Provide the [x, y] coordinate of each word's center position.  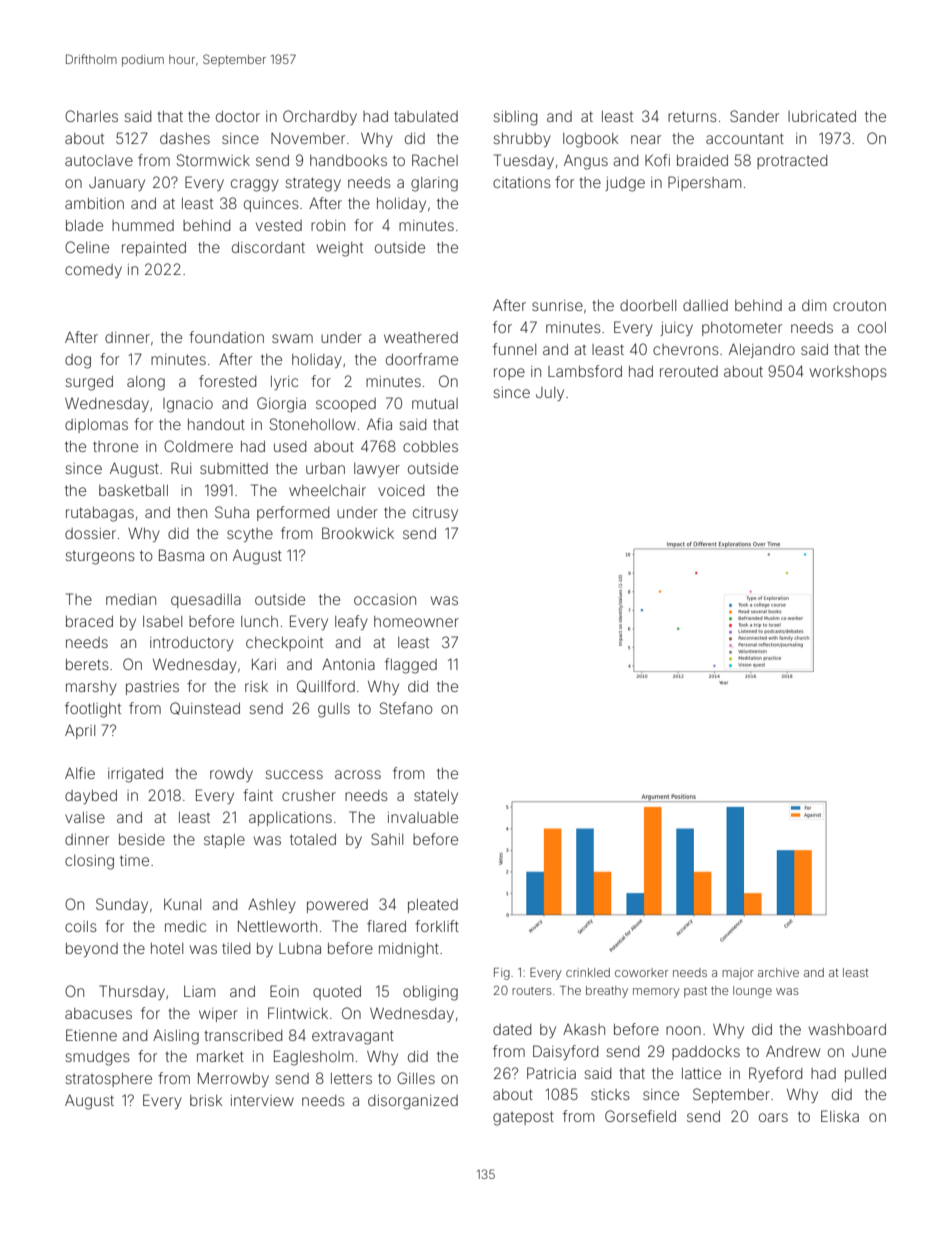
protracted [792, 162]
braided [702, 160]
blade [84, 225]
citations [522, 182]
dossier [90, 533]
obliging [430, 993]
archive [778, 972]
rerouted [689, 371]
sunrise [557, 305]
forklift [437, 926]
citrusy [435, 514]
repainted [154, 249]
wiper [218, 1015]
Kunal [182, 904]
